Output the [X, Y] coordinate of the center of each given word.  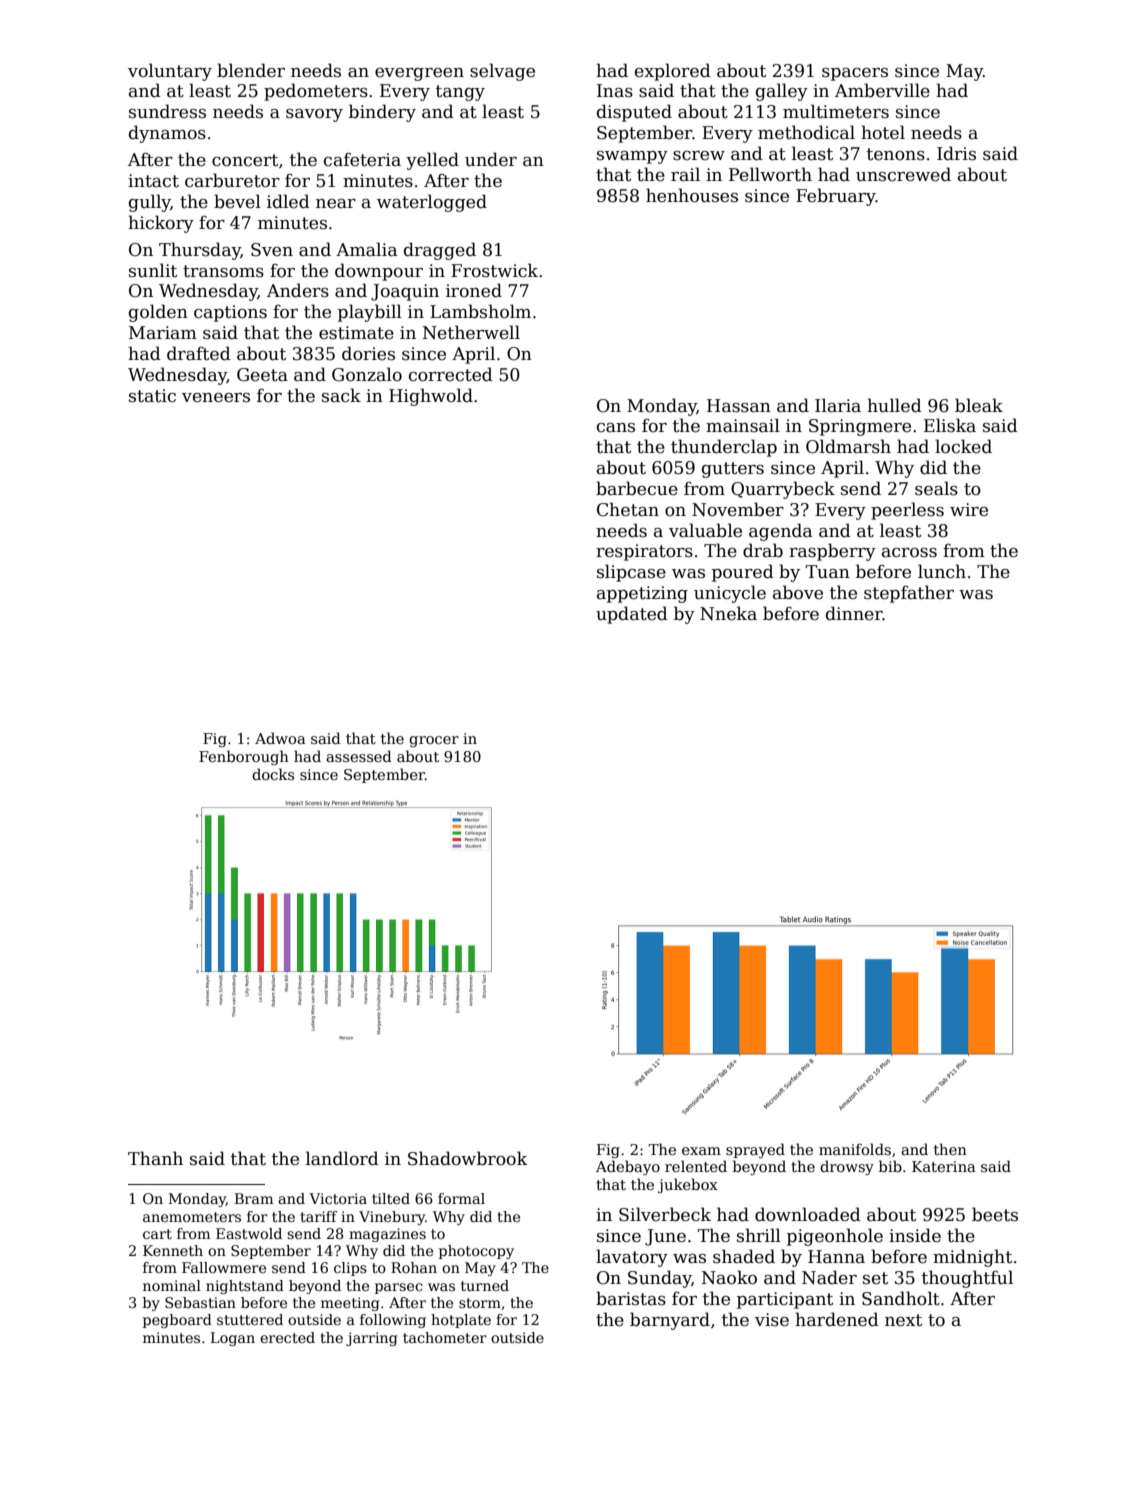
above [798, 592]
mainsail [743, 425]
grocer [434, 741]
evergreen [419, 74]
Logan [233, 1339]
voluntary [170, 72]
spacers [855, 74]
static [152, 396]
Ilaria [838, 405]
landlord [342, 1158]
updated [632, 615]
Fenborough [244, 757]
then [950, 1149]
